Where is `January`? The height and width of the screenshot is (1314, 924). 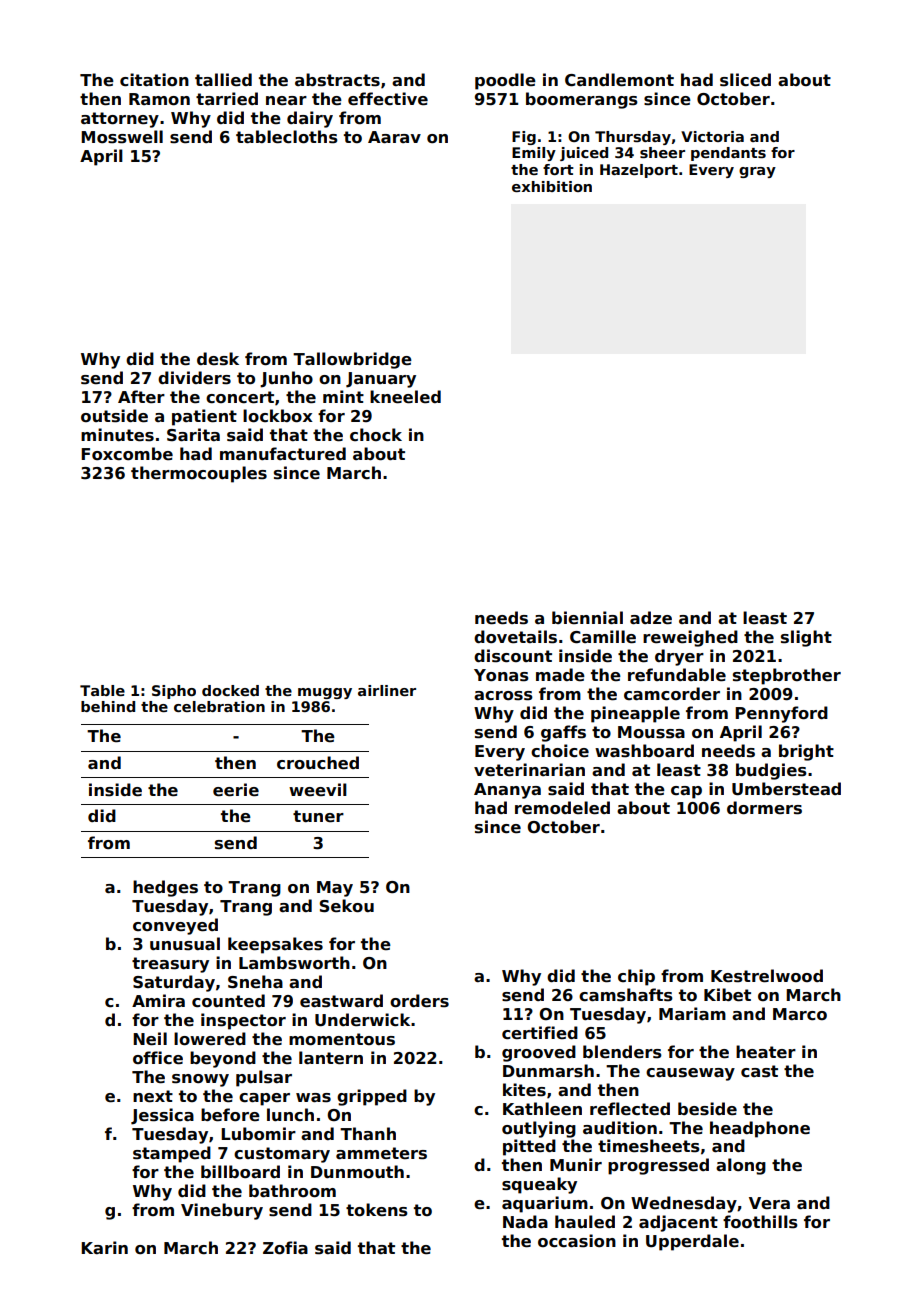
January is located at coordinates (381, 380).
